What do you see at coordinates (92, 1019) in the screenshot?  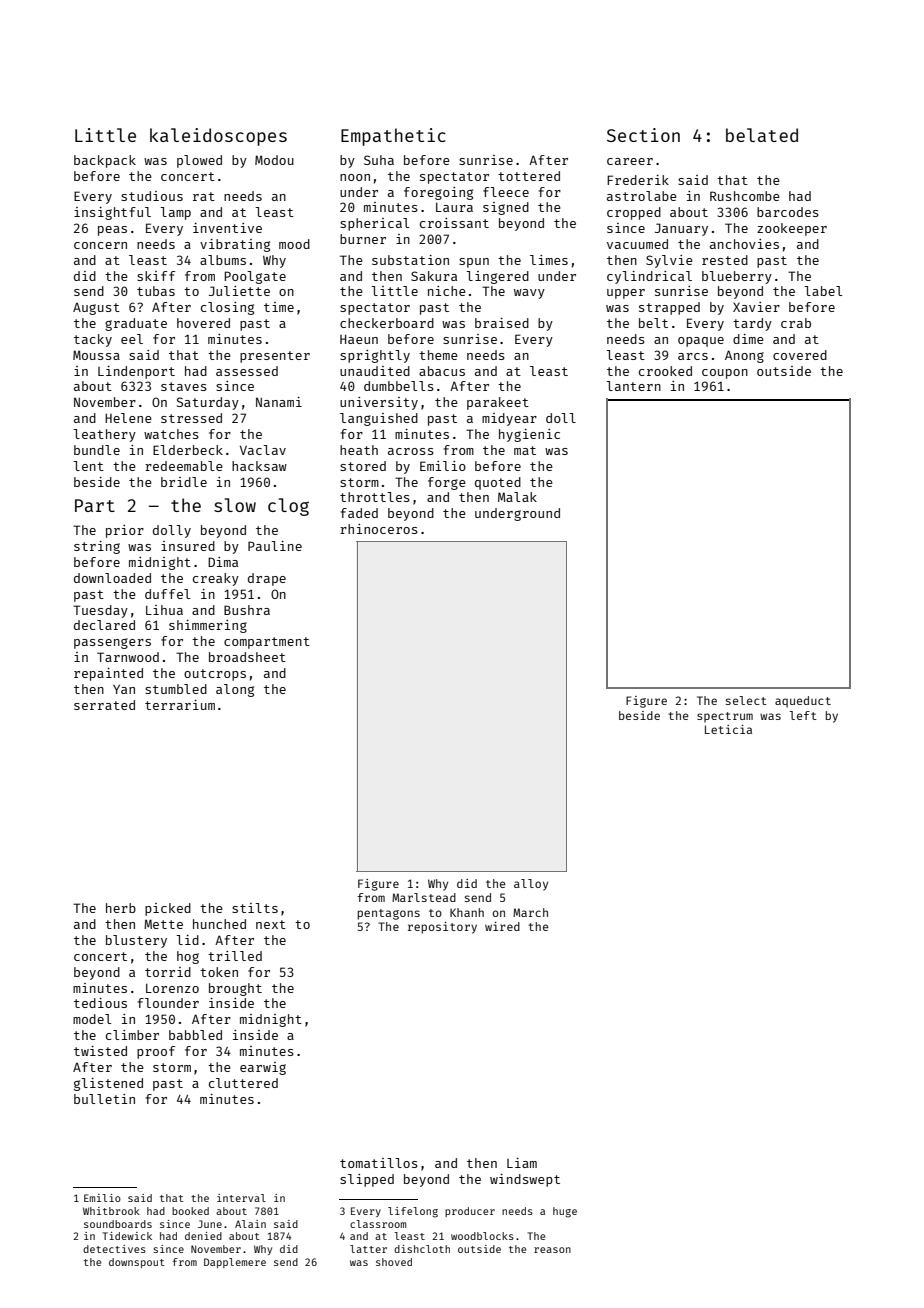 I see `model` at bounding box center [92, 1019].
